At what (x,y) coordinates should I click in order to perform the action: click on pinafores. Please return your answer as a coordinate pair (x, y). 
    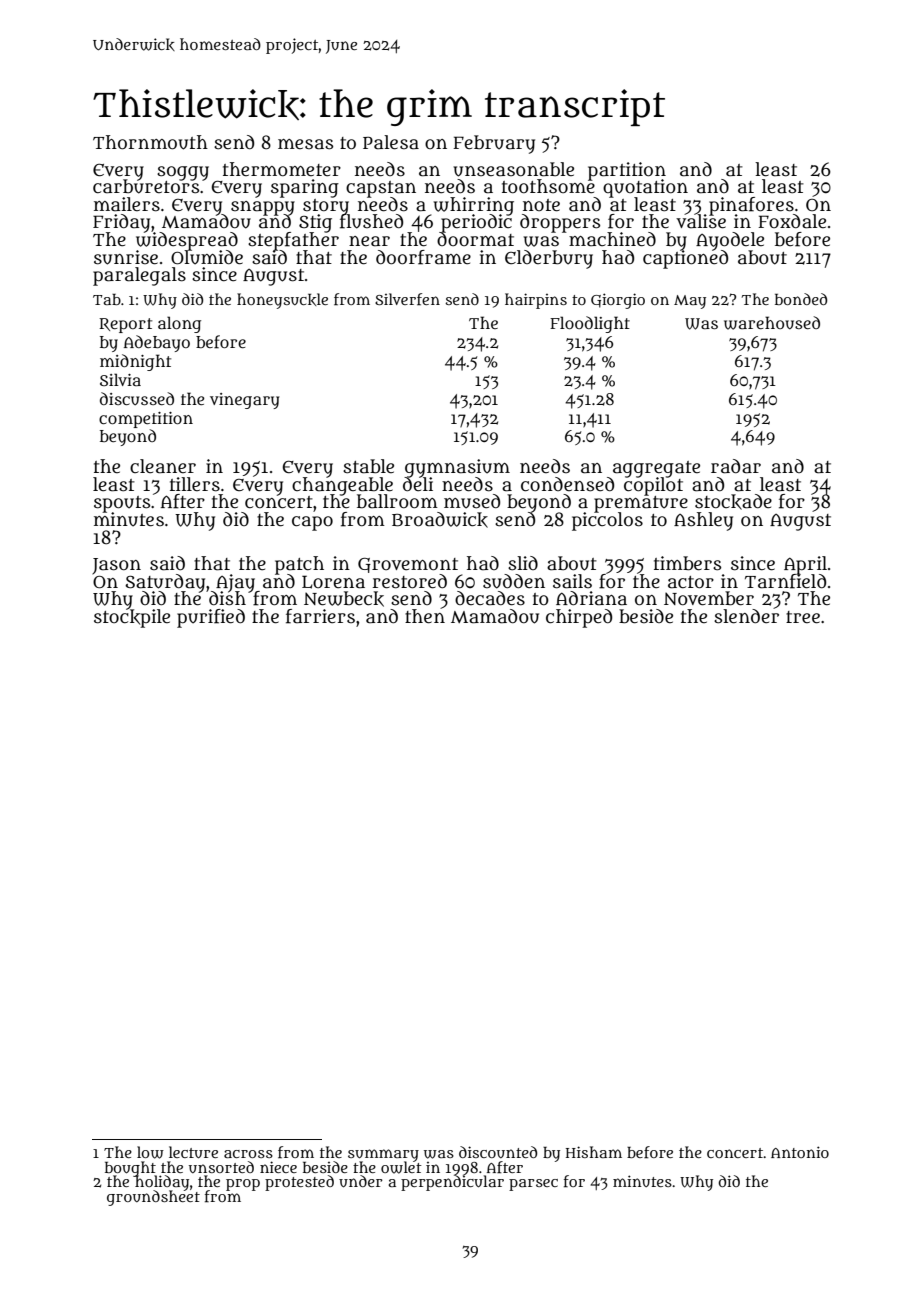
    Looking at the image, I should click on (751, 206).
